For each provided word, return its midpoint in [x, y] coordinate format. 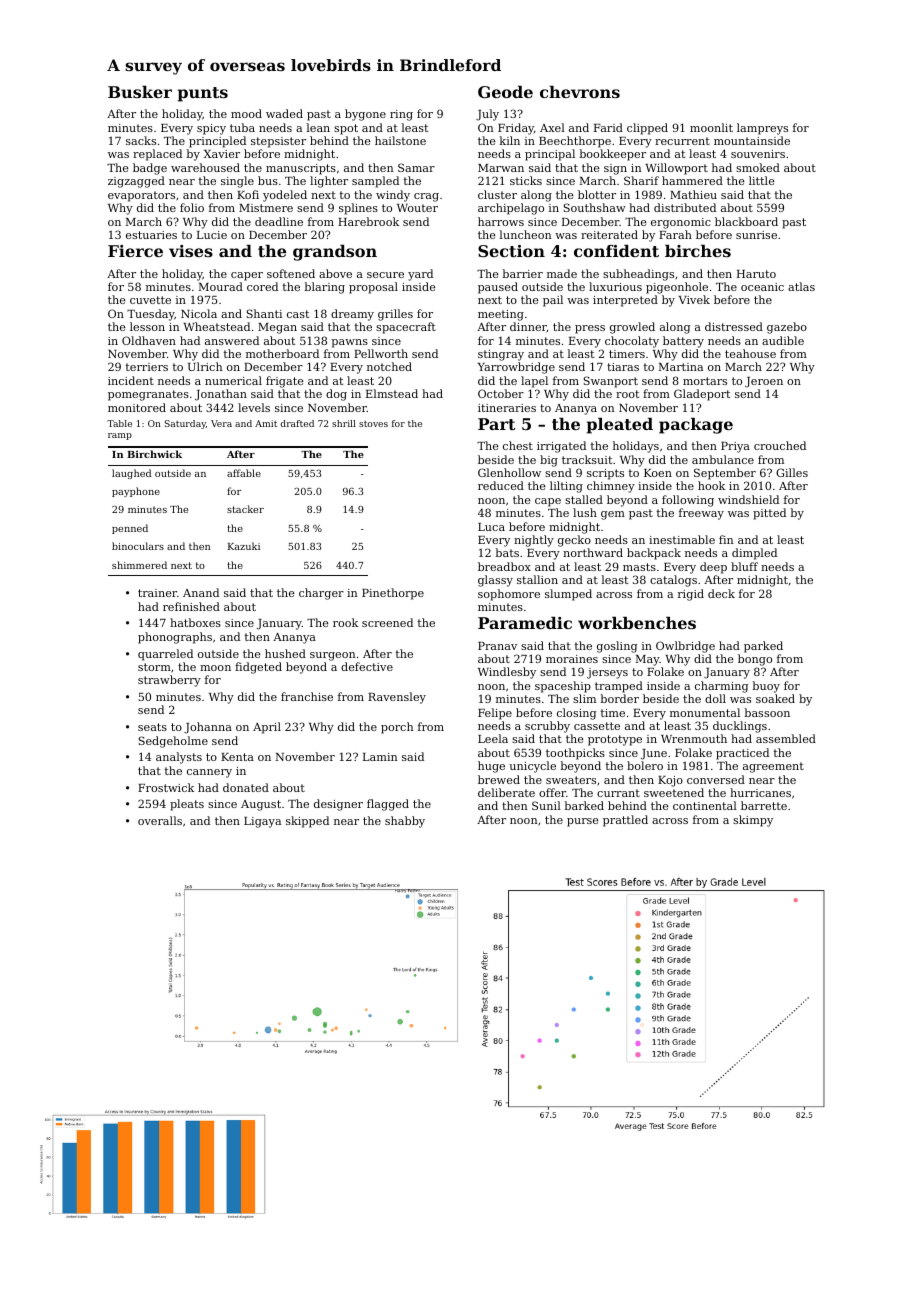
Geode [505, 92]
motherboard [282, 353]
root [627, 394]
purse [583, 822]
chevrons [580, 92]
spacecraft [406, 328]
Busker [140, 92]
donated [246, 787]
